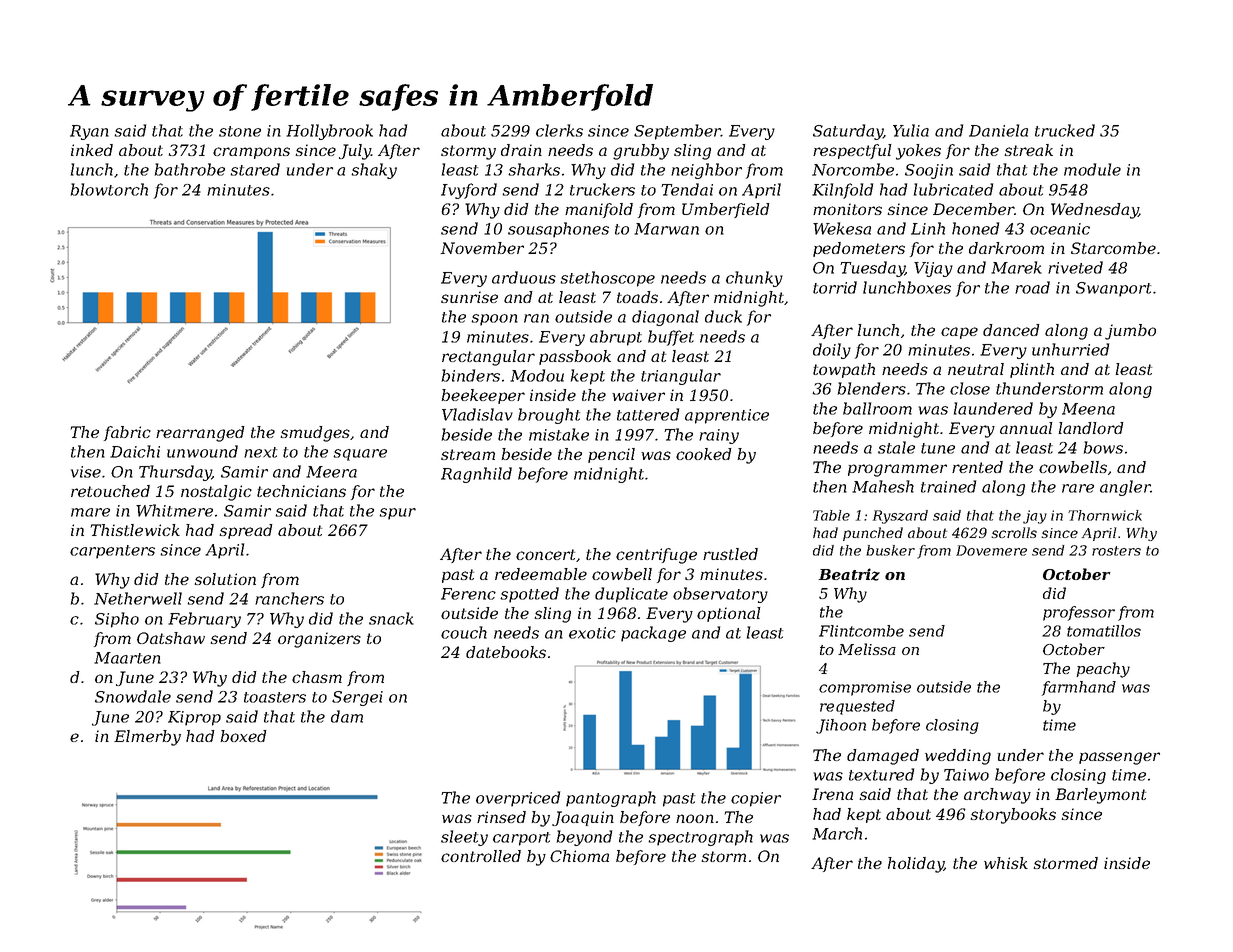  I want to click on rented, so click(977, 467).
